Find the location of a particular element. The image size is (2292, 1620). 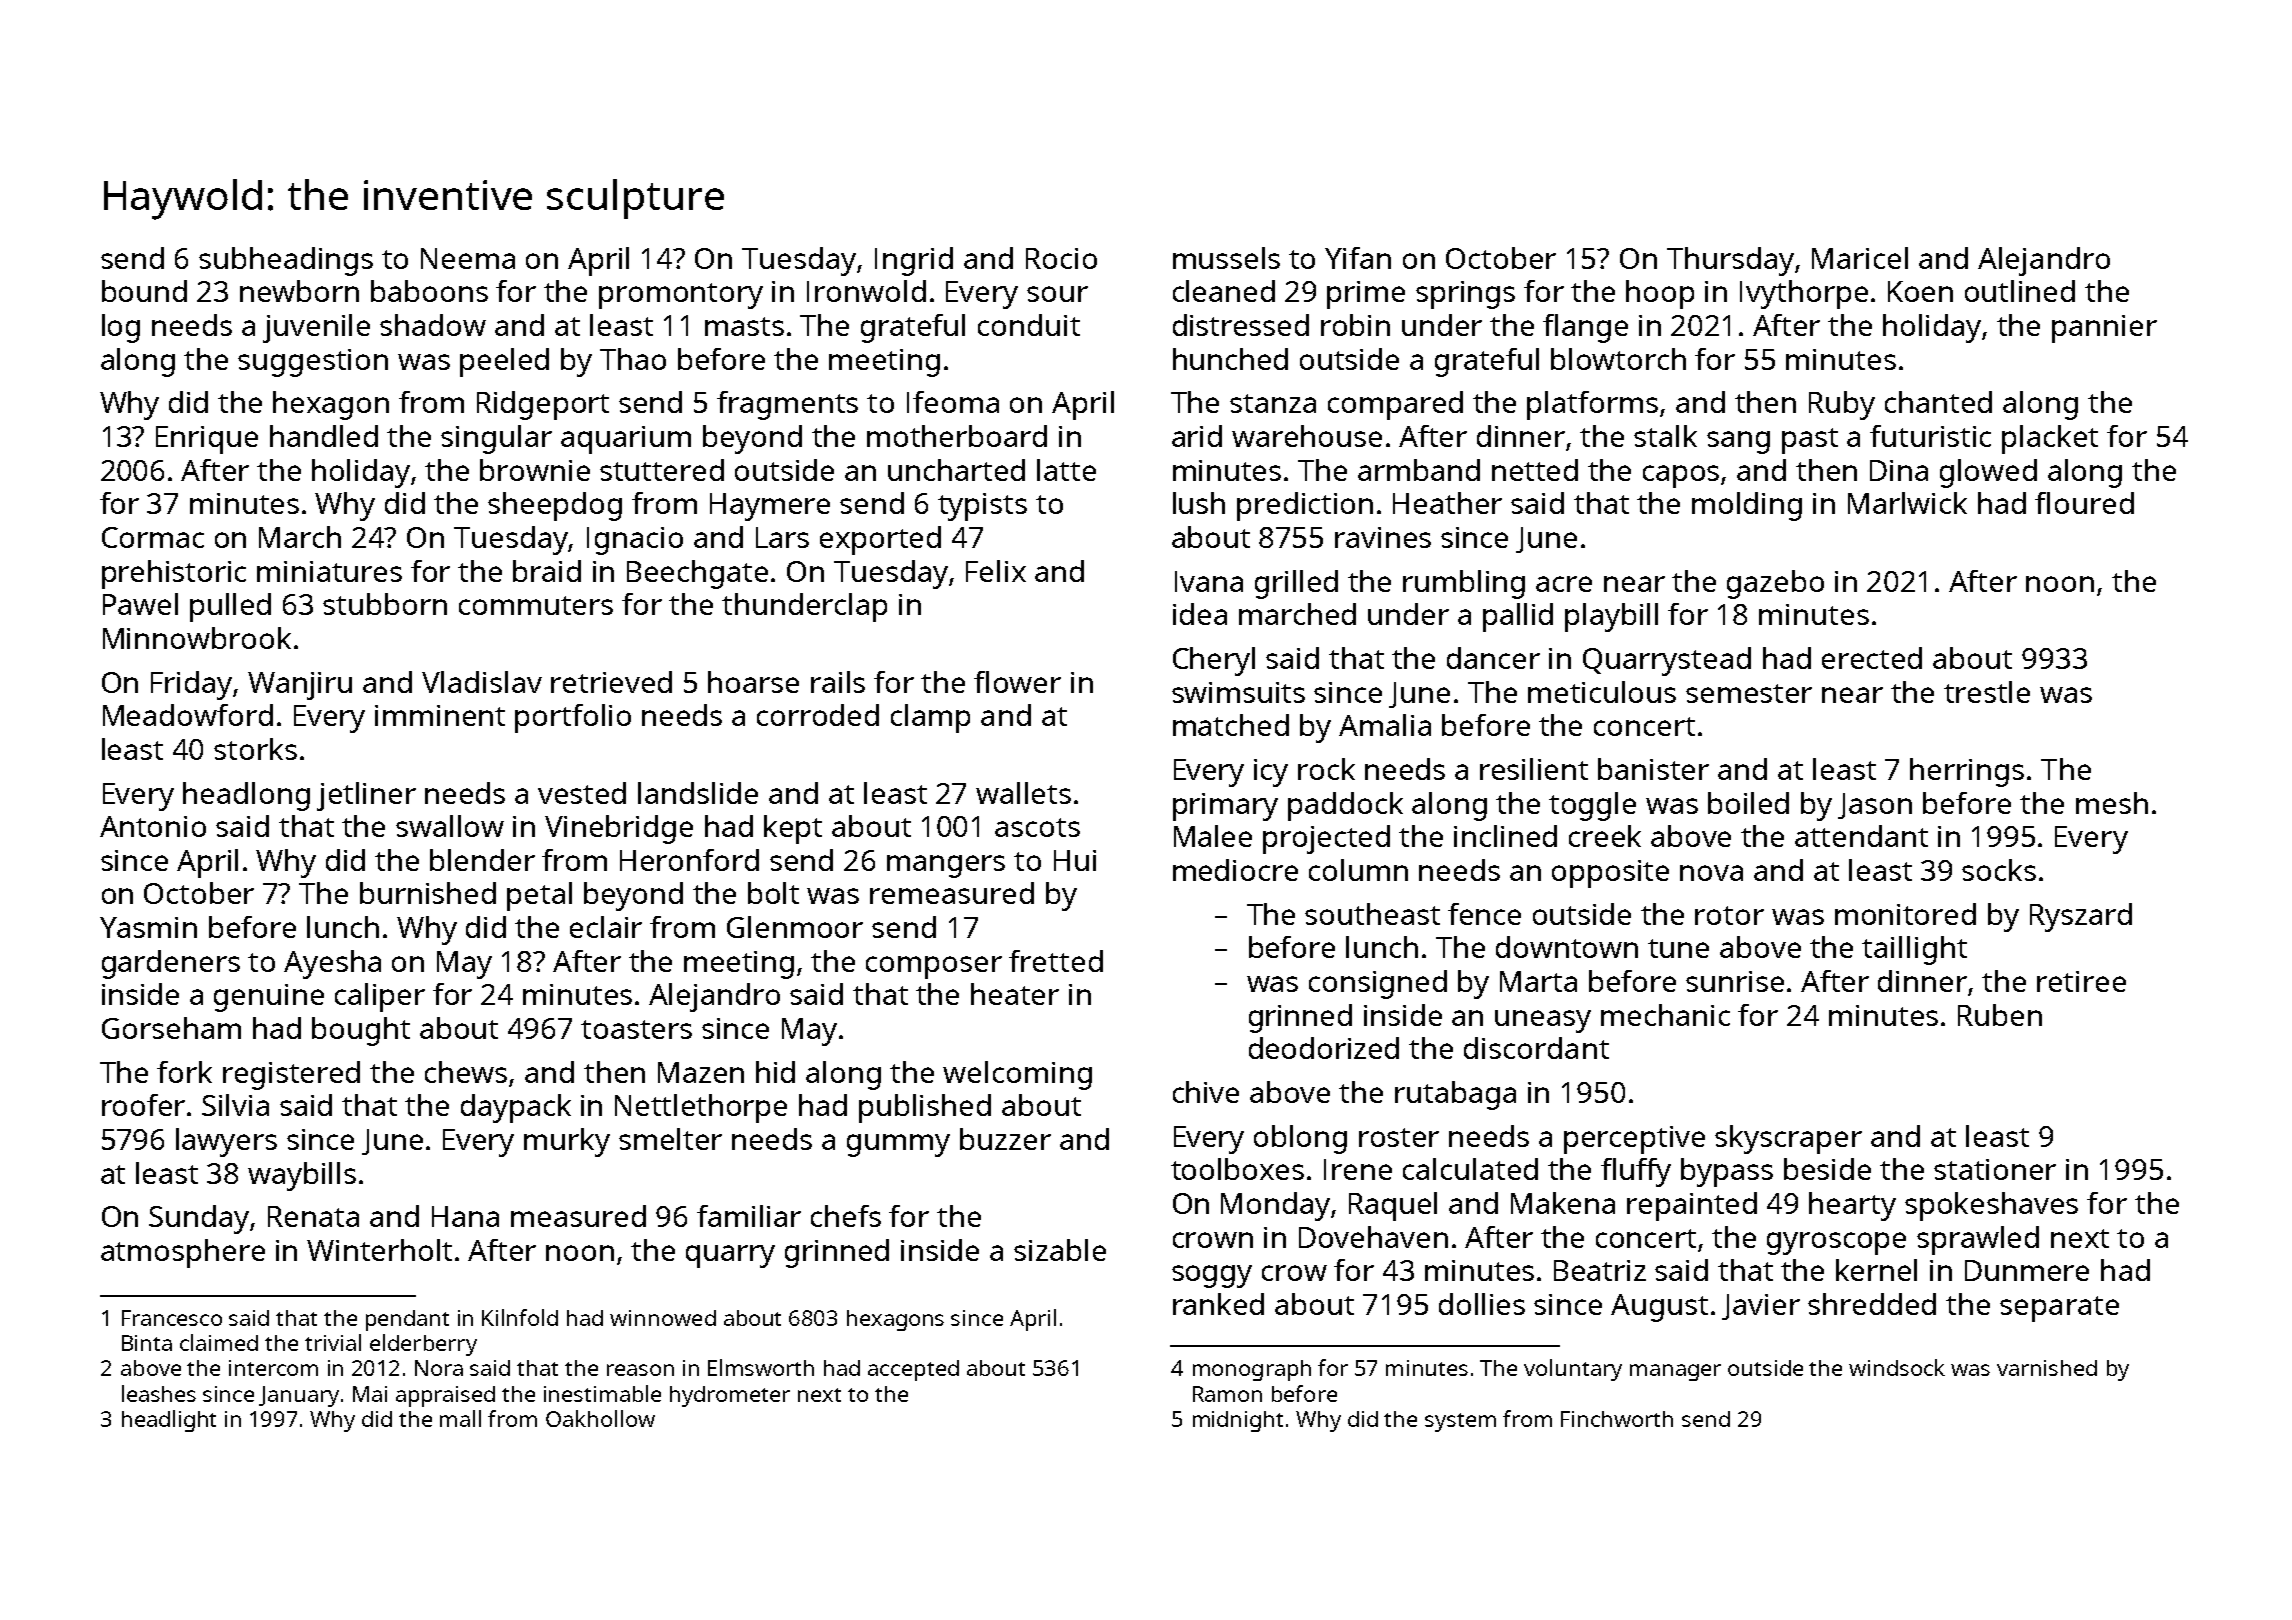

subheadings is located at coordinates (286, 261).
